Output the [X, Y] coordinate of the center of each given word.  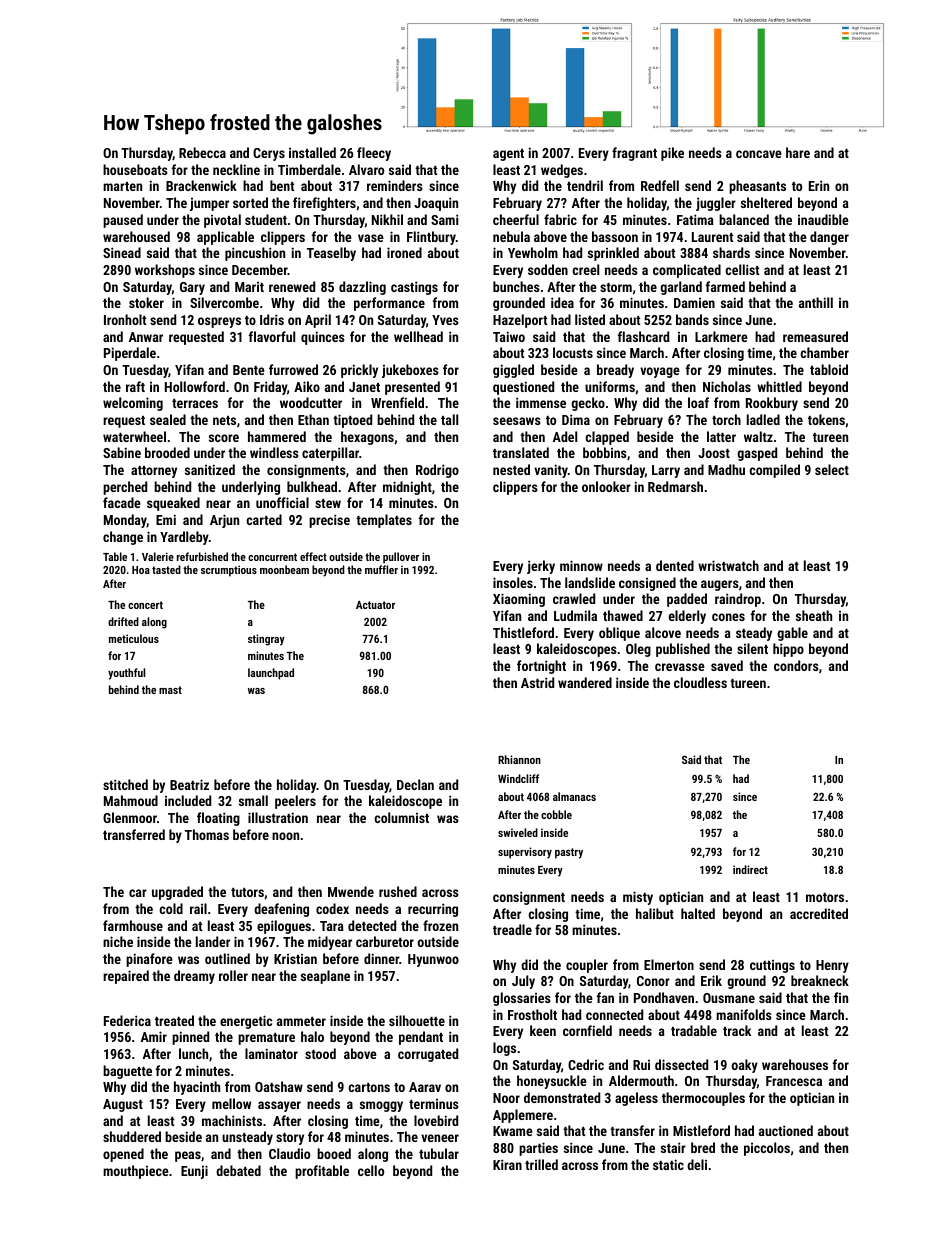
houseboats [135, 169]
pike [672, 154]
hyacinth [197, 1088]
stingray [266, 640]
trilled [541, 1164]
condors [796, 665]
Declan [415, 784]
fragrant [634, 154]
